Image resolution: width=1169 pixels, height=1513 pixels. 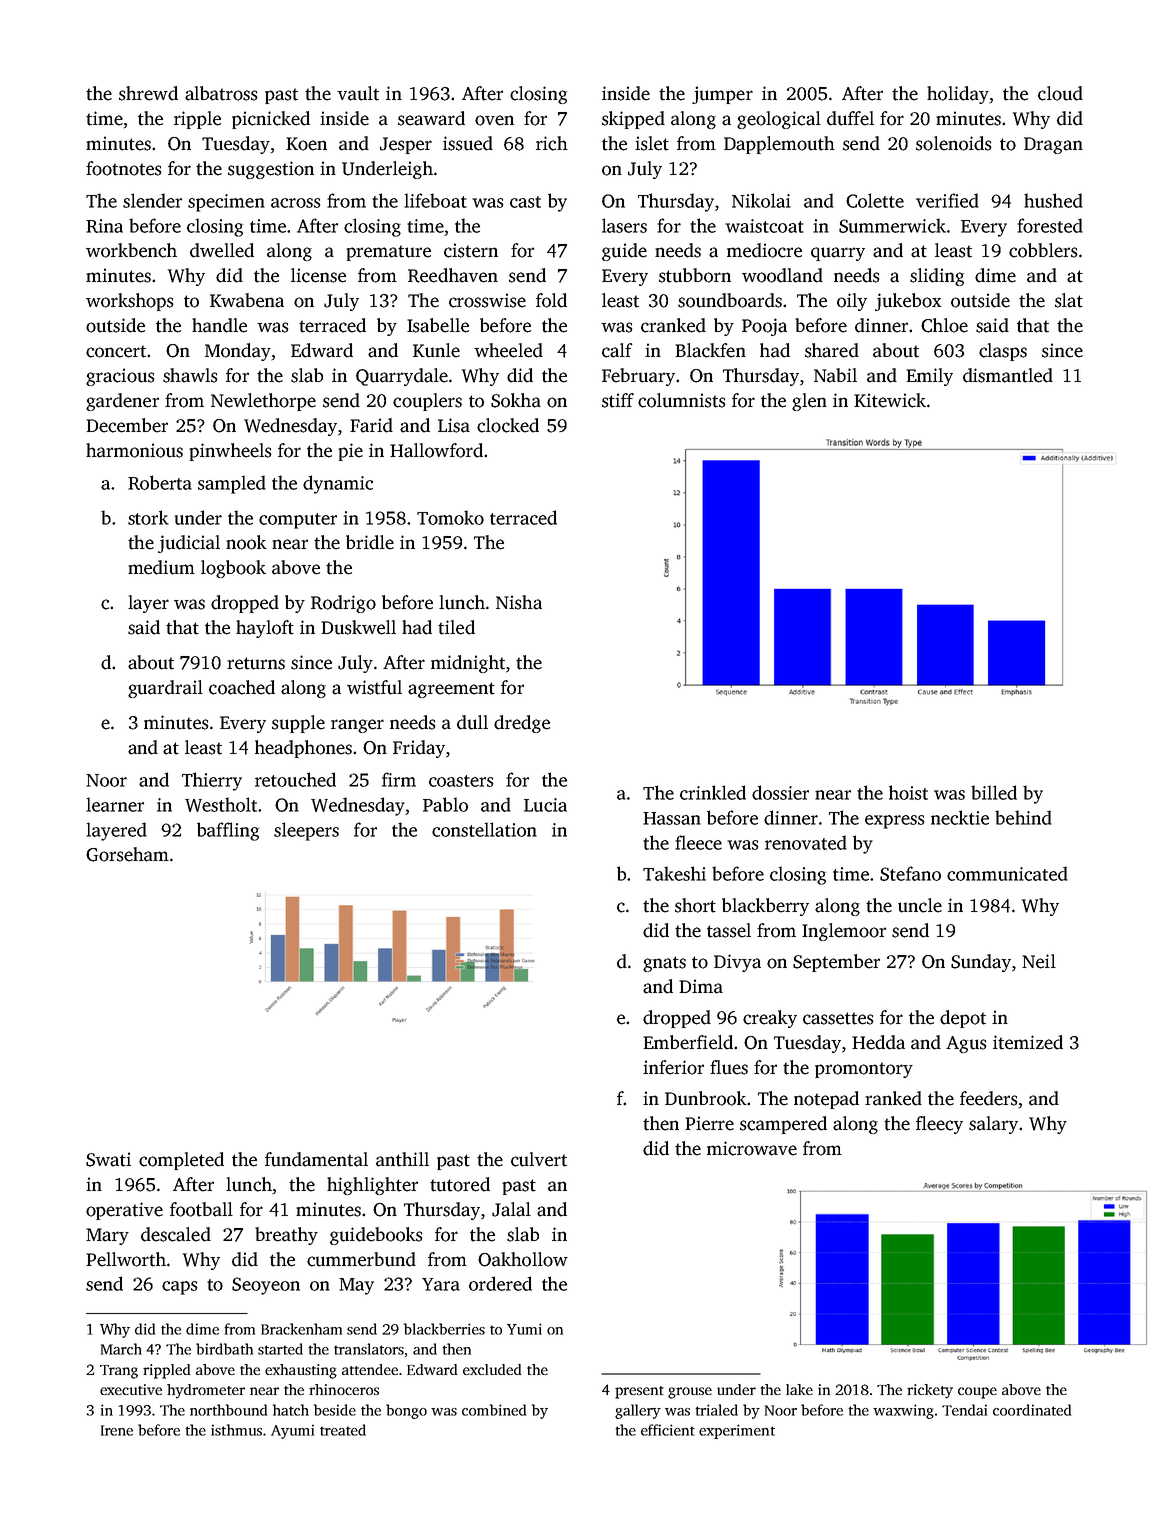 I want to click on inferior, so click(x=673, y=1067).
